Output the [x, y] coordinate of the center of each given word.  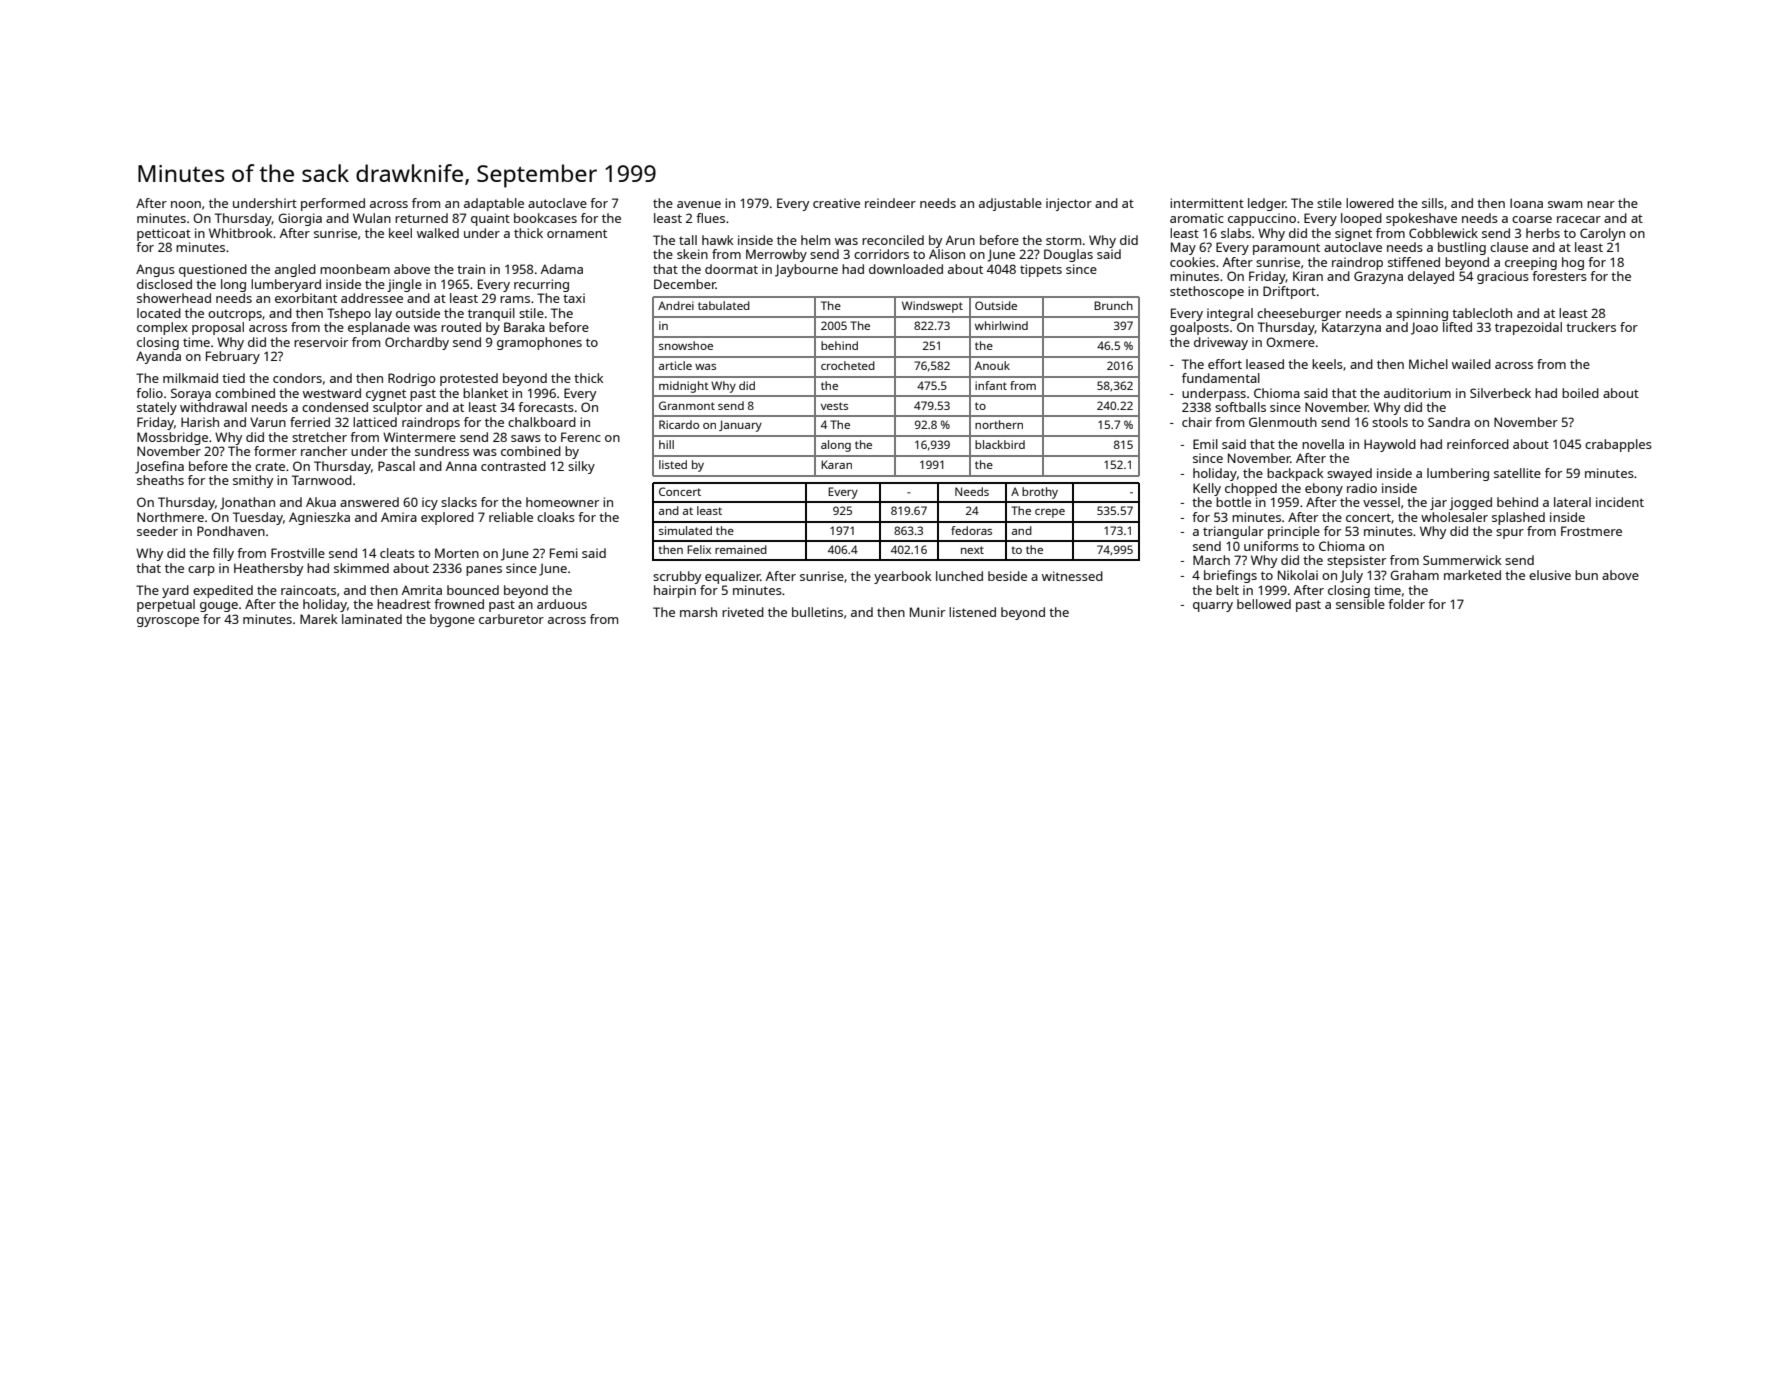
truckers [1591, 327]
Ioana [1526, 203]
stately [157, 408]
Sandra [1449, 422]
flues [710, 218]
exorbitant [306, 298]
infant [991, 385]
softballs [1240, 407]
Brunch [1113, 305]
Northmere [170, 517]
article [675, 365]
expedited [223, 591]
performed [333, 204]
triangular [1233, 532]
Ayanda [158, 357]
